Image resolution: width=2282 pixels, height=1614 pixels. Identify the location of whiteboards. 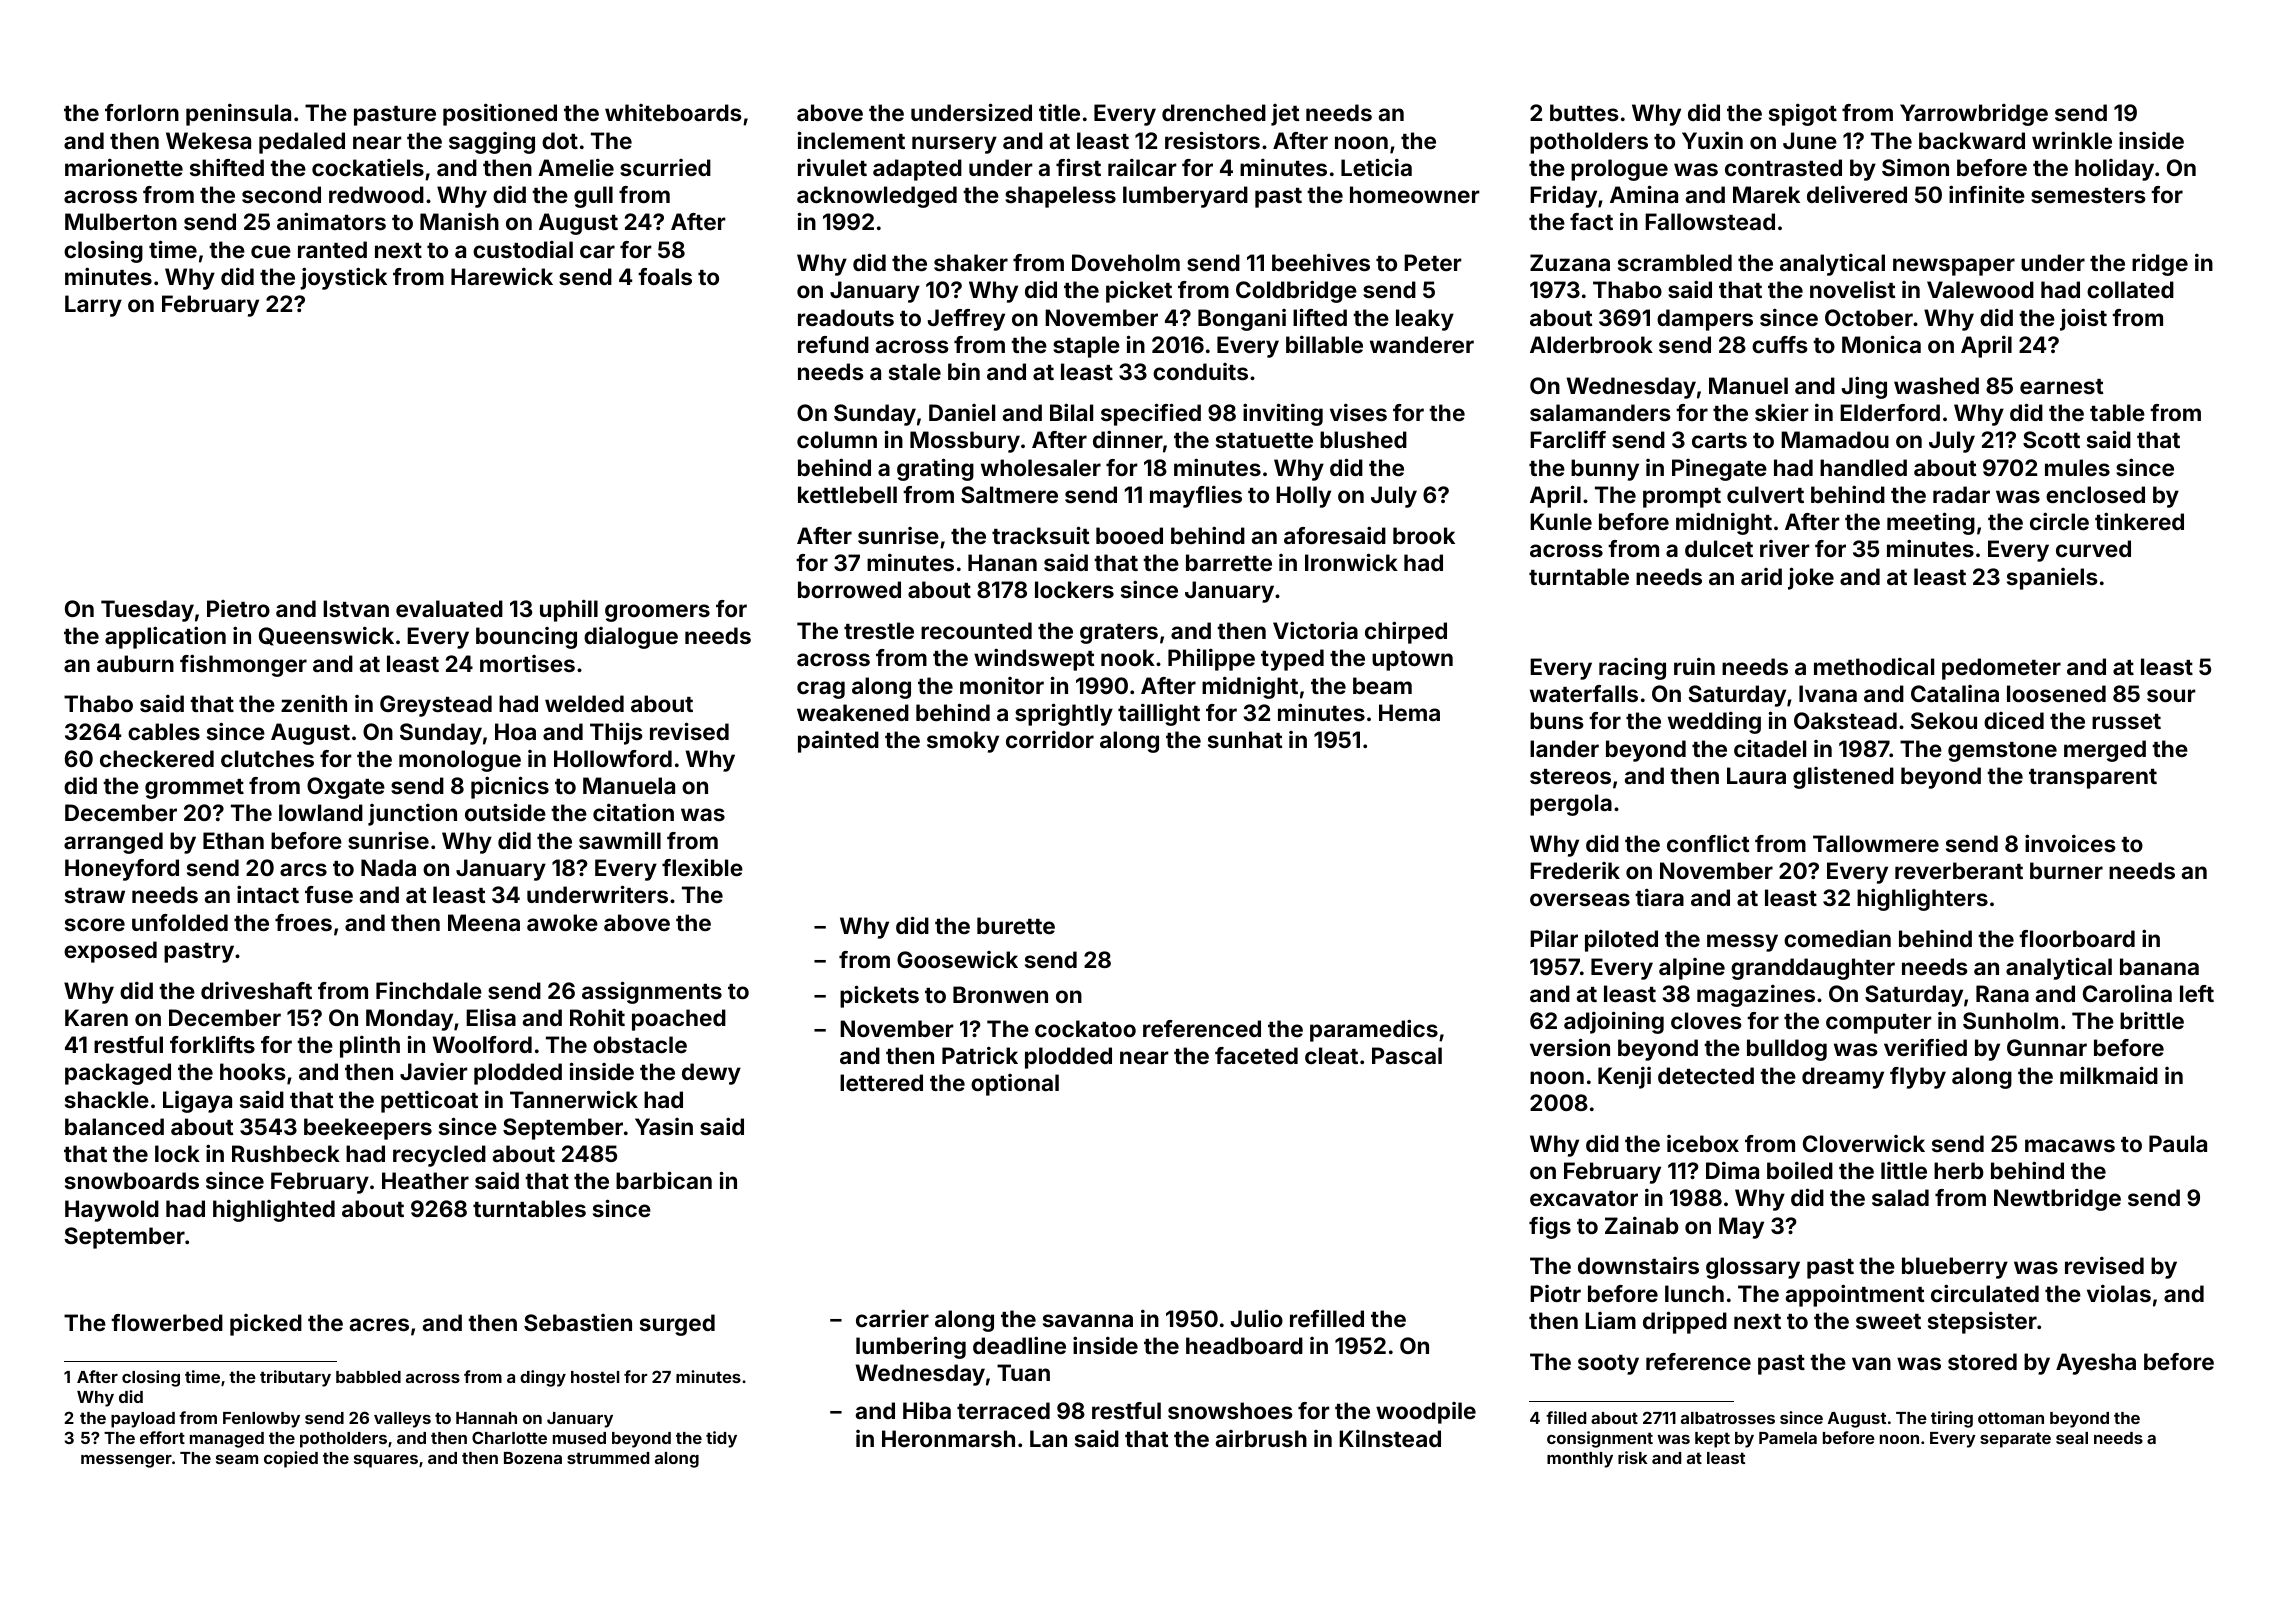
(673, 112).
